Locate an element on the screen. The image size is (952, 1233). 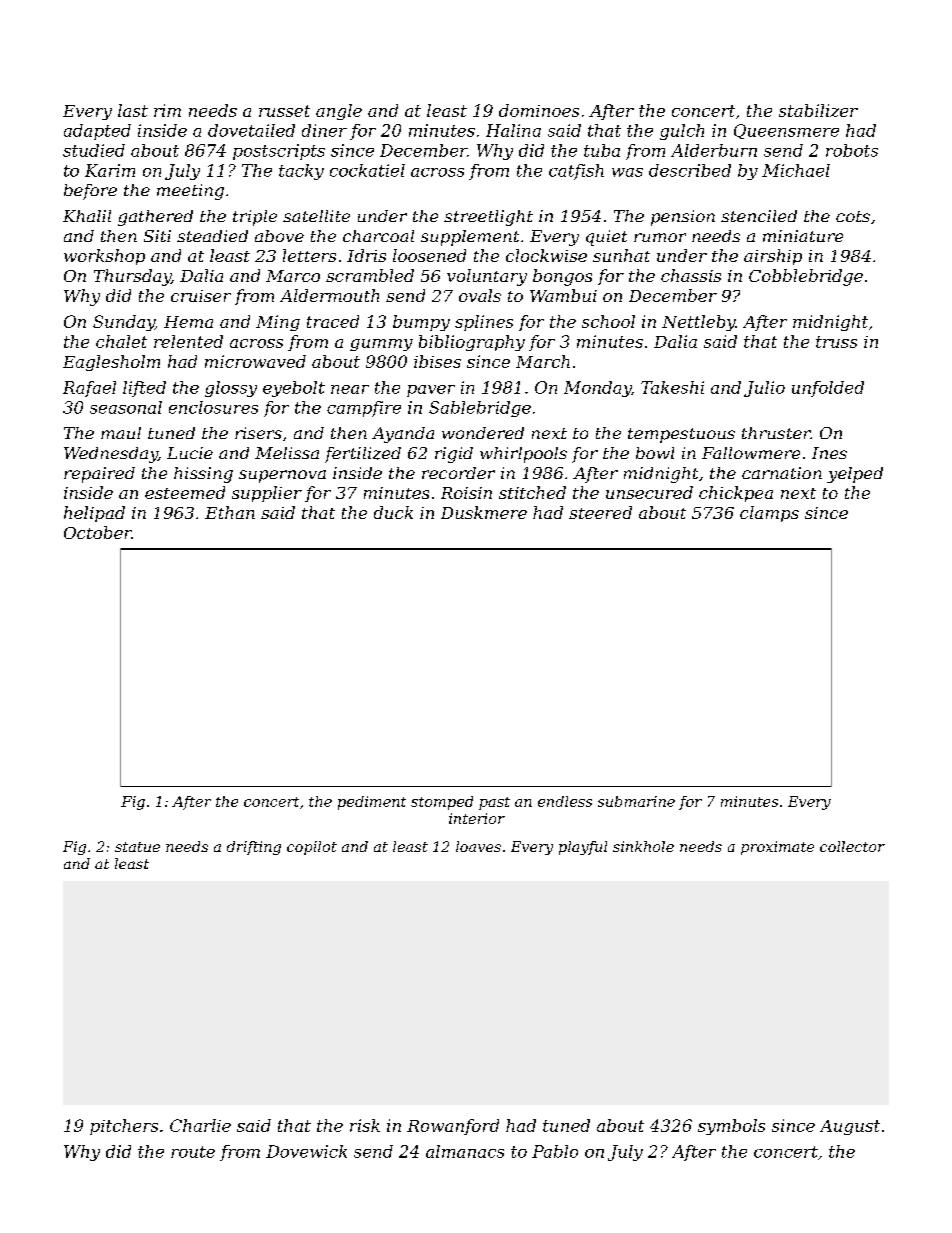
submarine is located at coordinates (636, 801).
